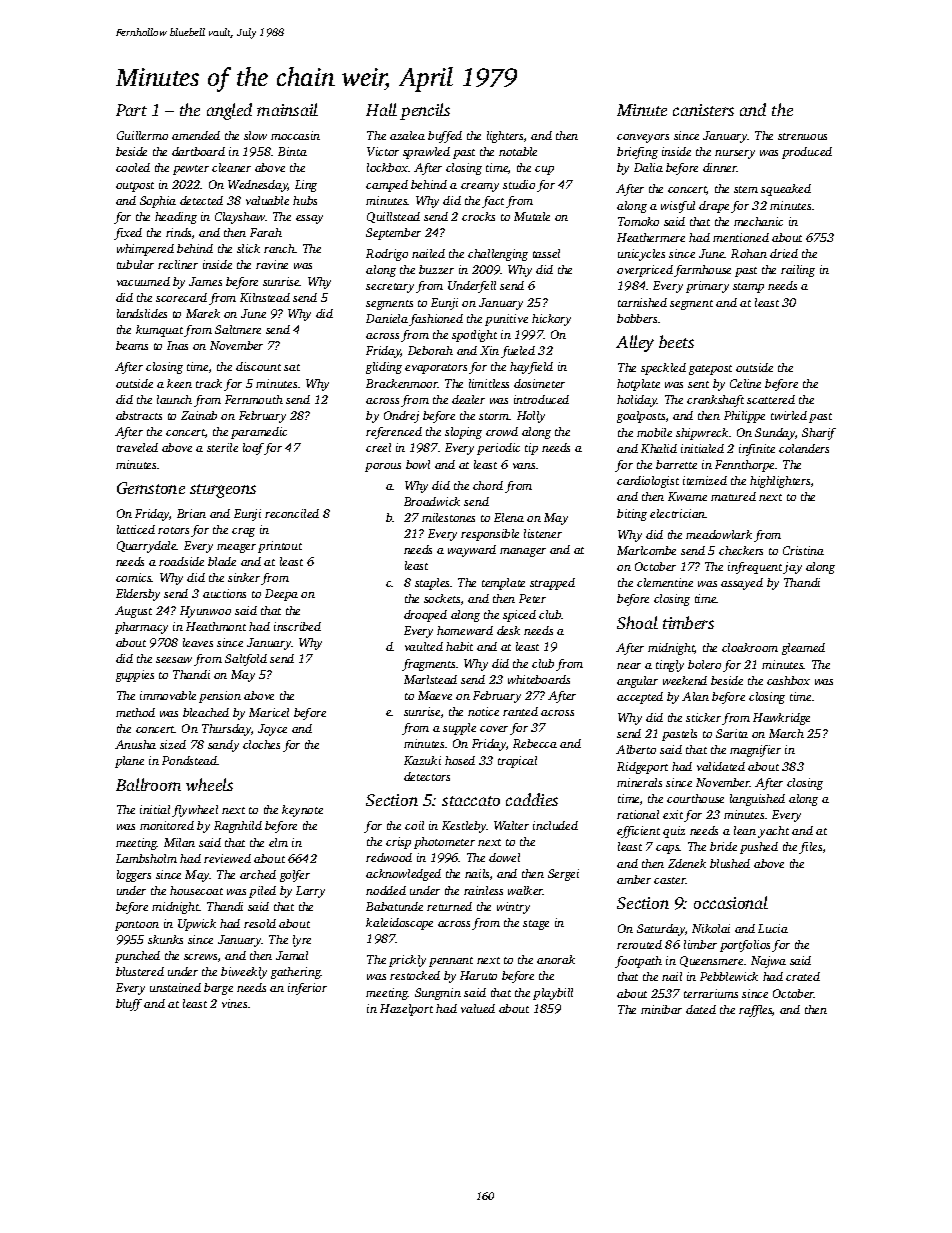 The width and height of the image is (952, 1233). I want to click on canisters, so click(703, 110).
